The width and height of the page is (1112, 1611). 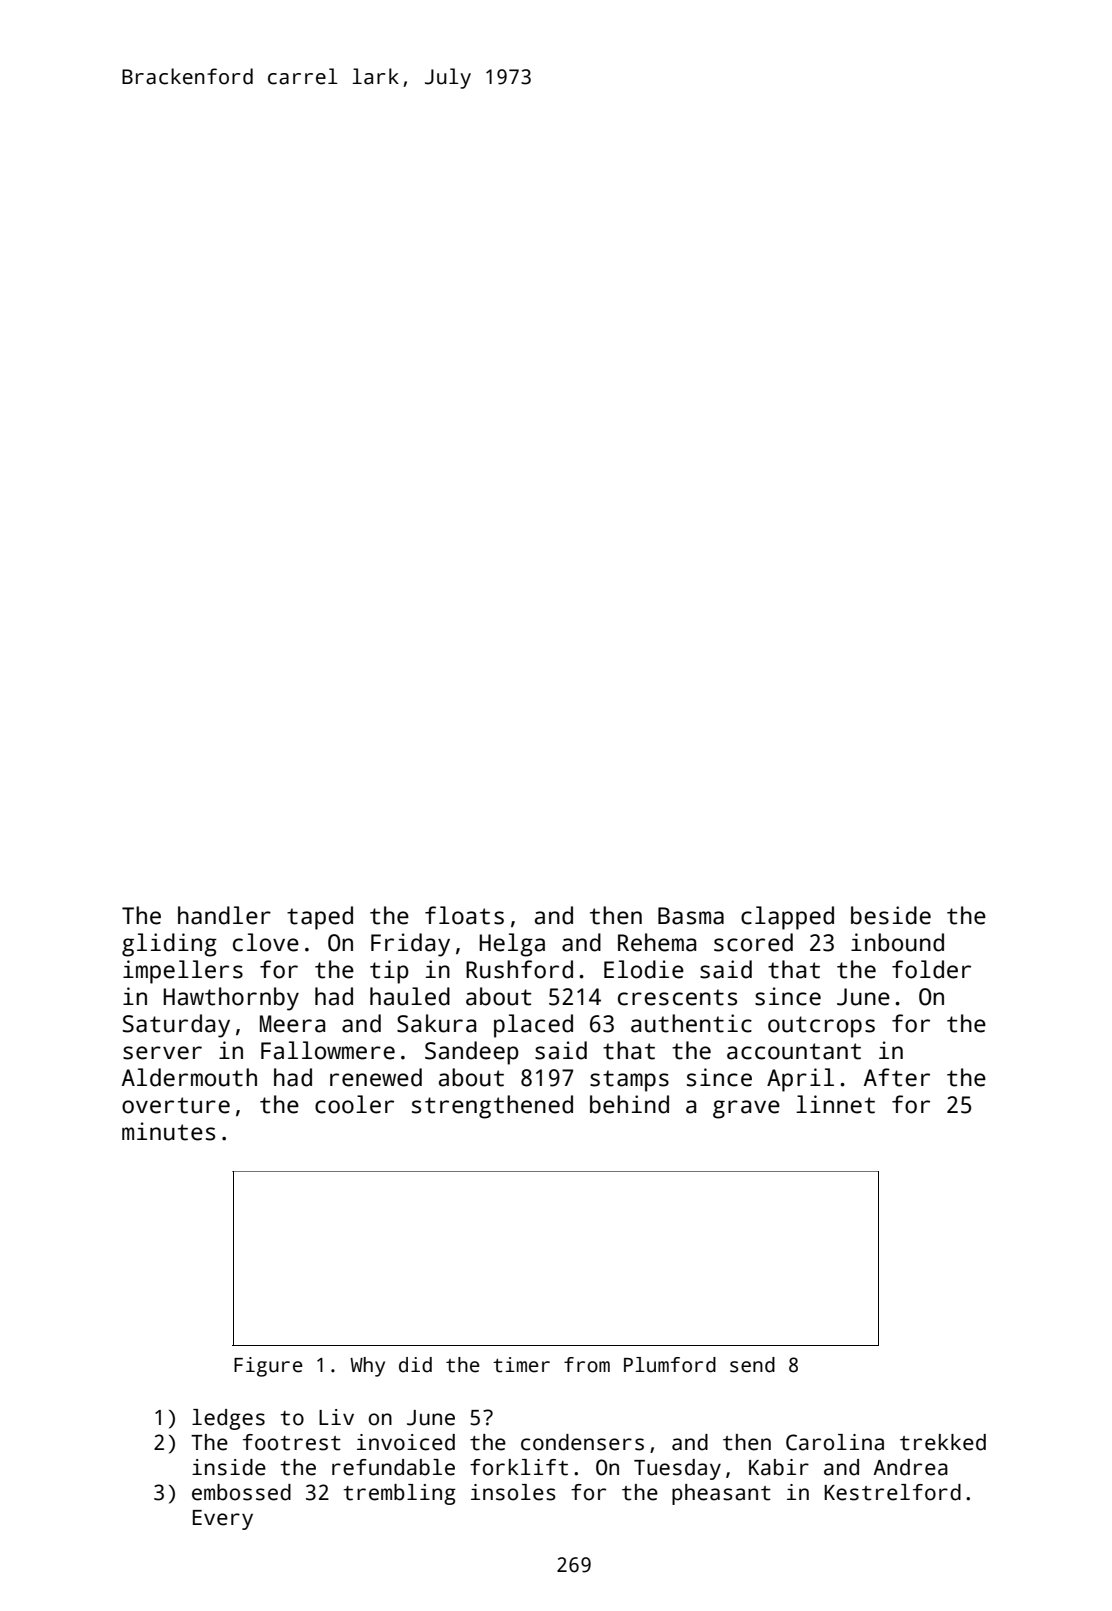 What do you see at coordinates (223, 1520) in the page?
I see `Every` at bounding box center [223, 1520].
